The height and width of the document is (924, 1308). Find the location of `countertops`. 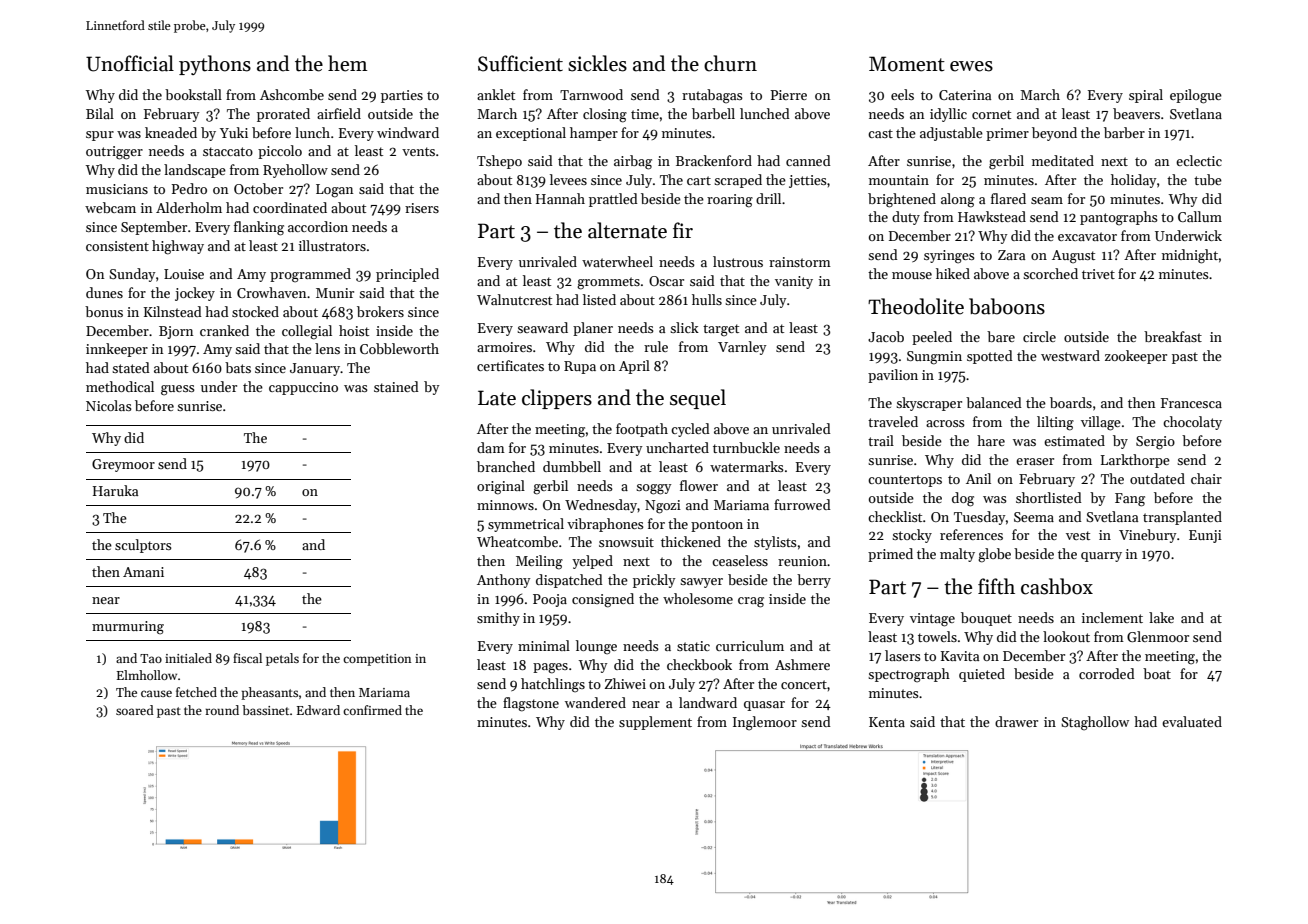

countertops is located at coordinates (905, 481).
